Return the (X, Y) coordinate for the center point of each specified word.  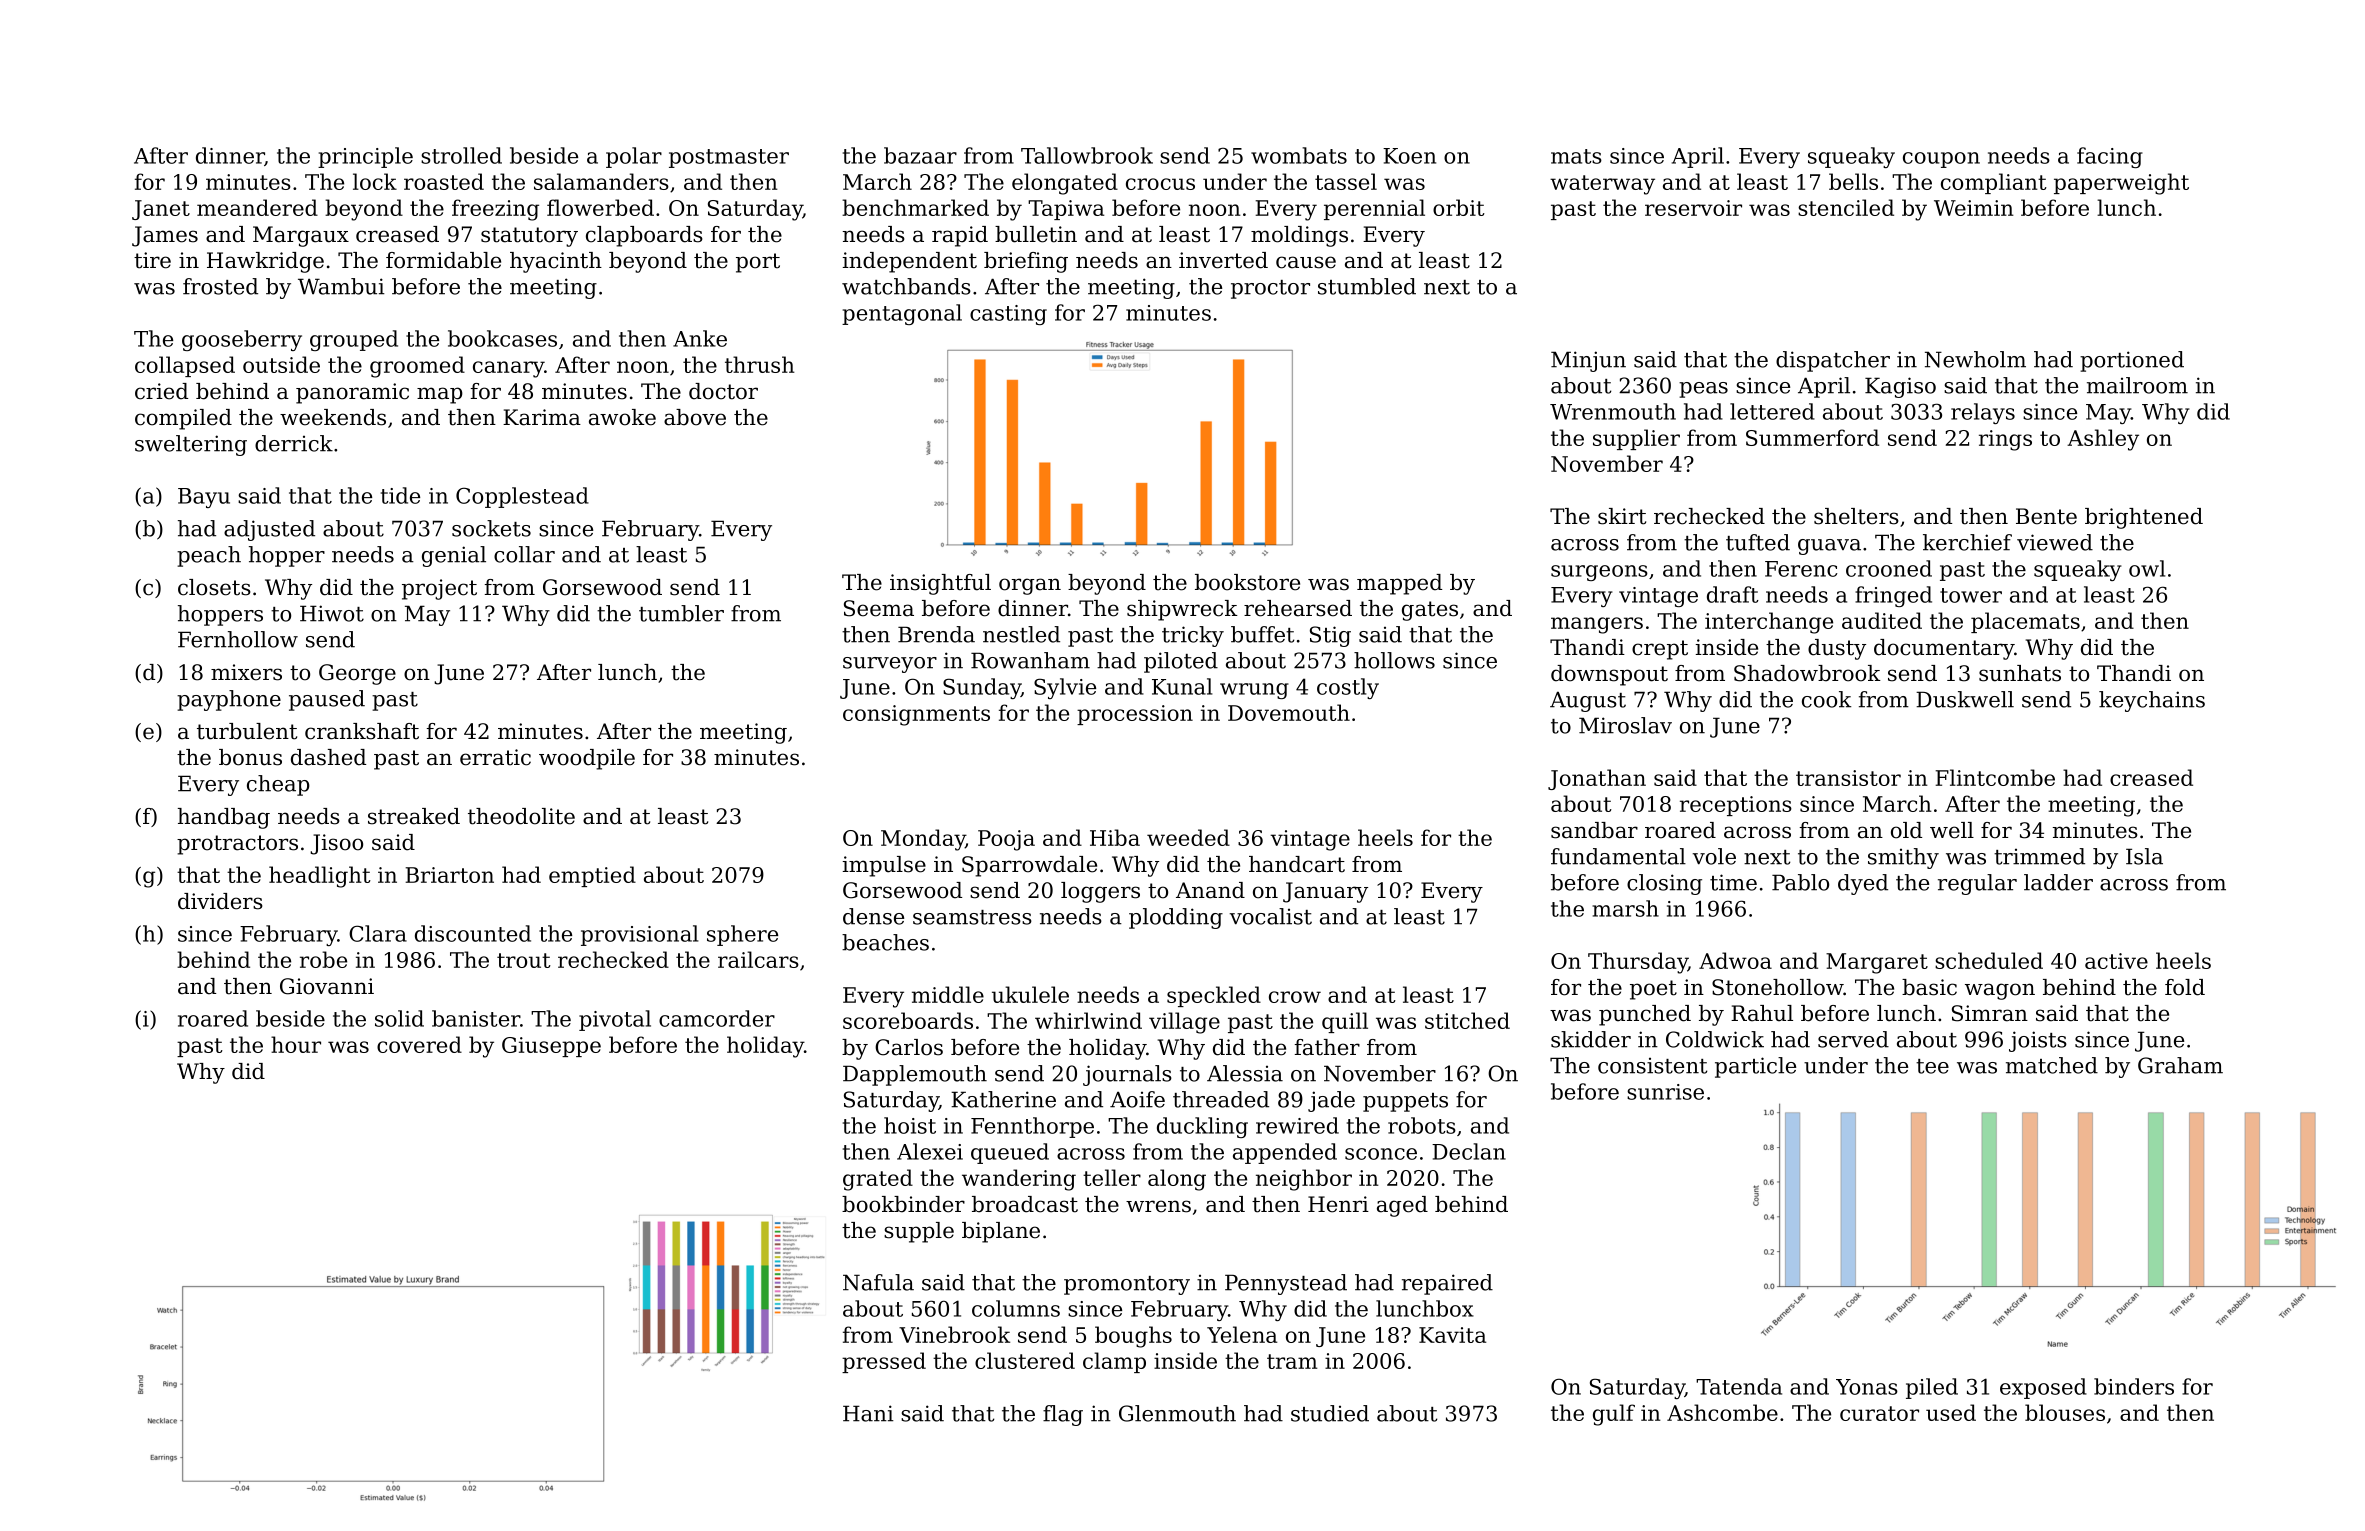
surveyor (890, 665)
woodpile (587, 759)
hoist (910, 1125)
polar (634, 157)
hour (296, 1044)
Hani (868, 1413)
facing (2110, 157)
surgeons (1599, 573)
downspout (1609, 675)
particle (1755, 1067)
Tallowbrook (1087, 155)
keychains (2152, 701)
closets (214, 587)
